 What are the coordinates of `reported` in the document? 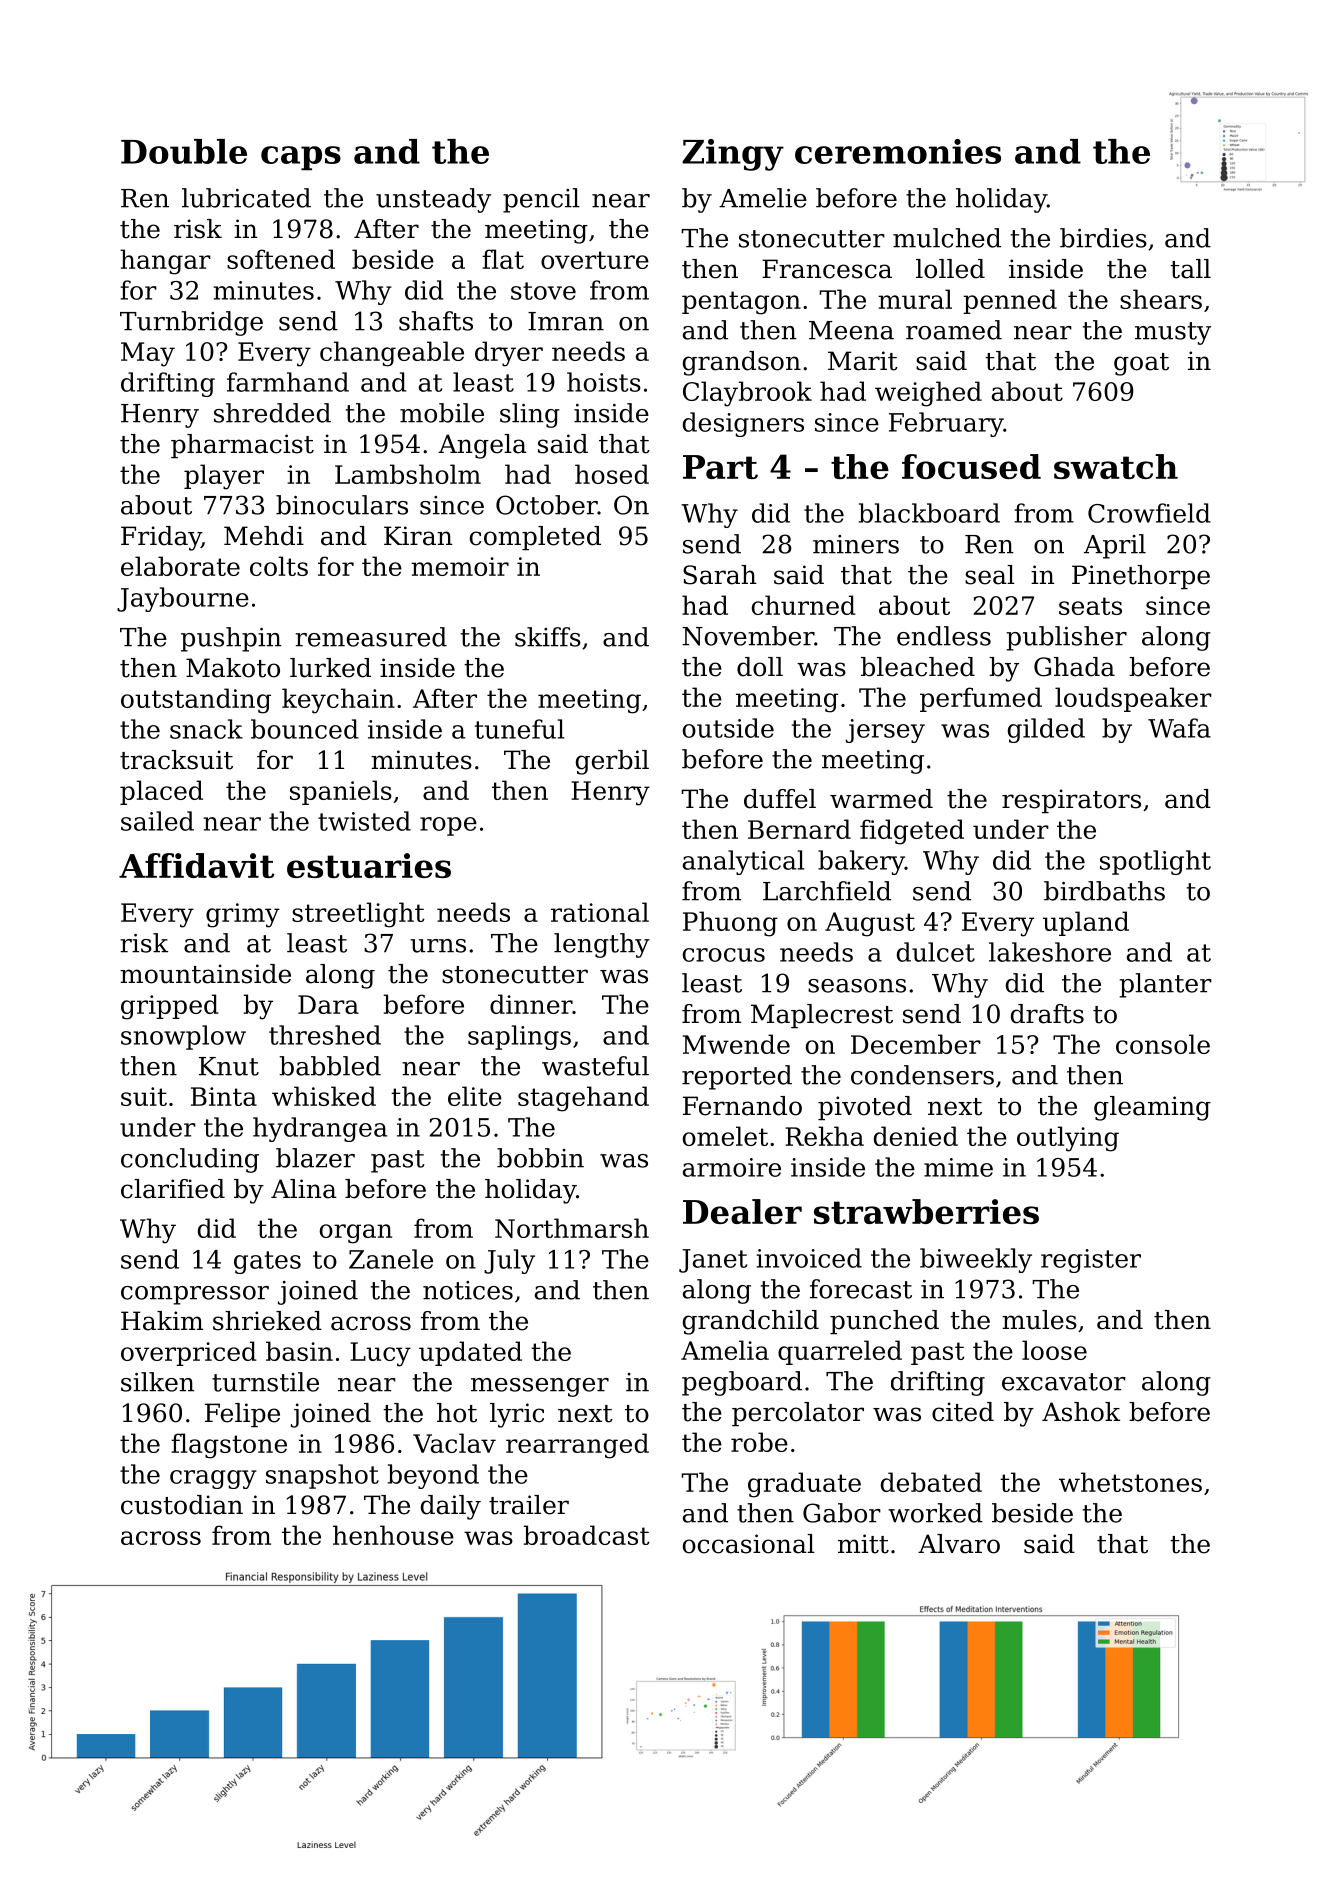 It's located at (737, 1077).
